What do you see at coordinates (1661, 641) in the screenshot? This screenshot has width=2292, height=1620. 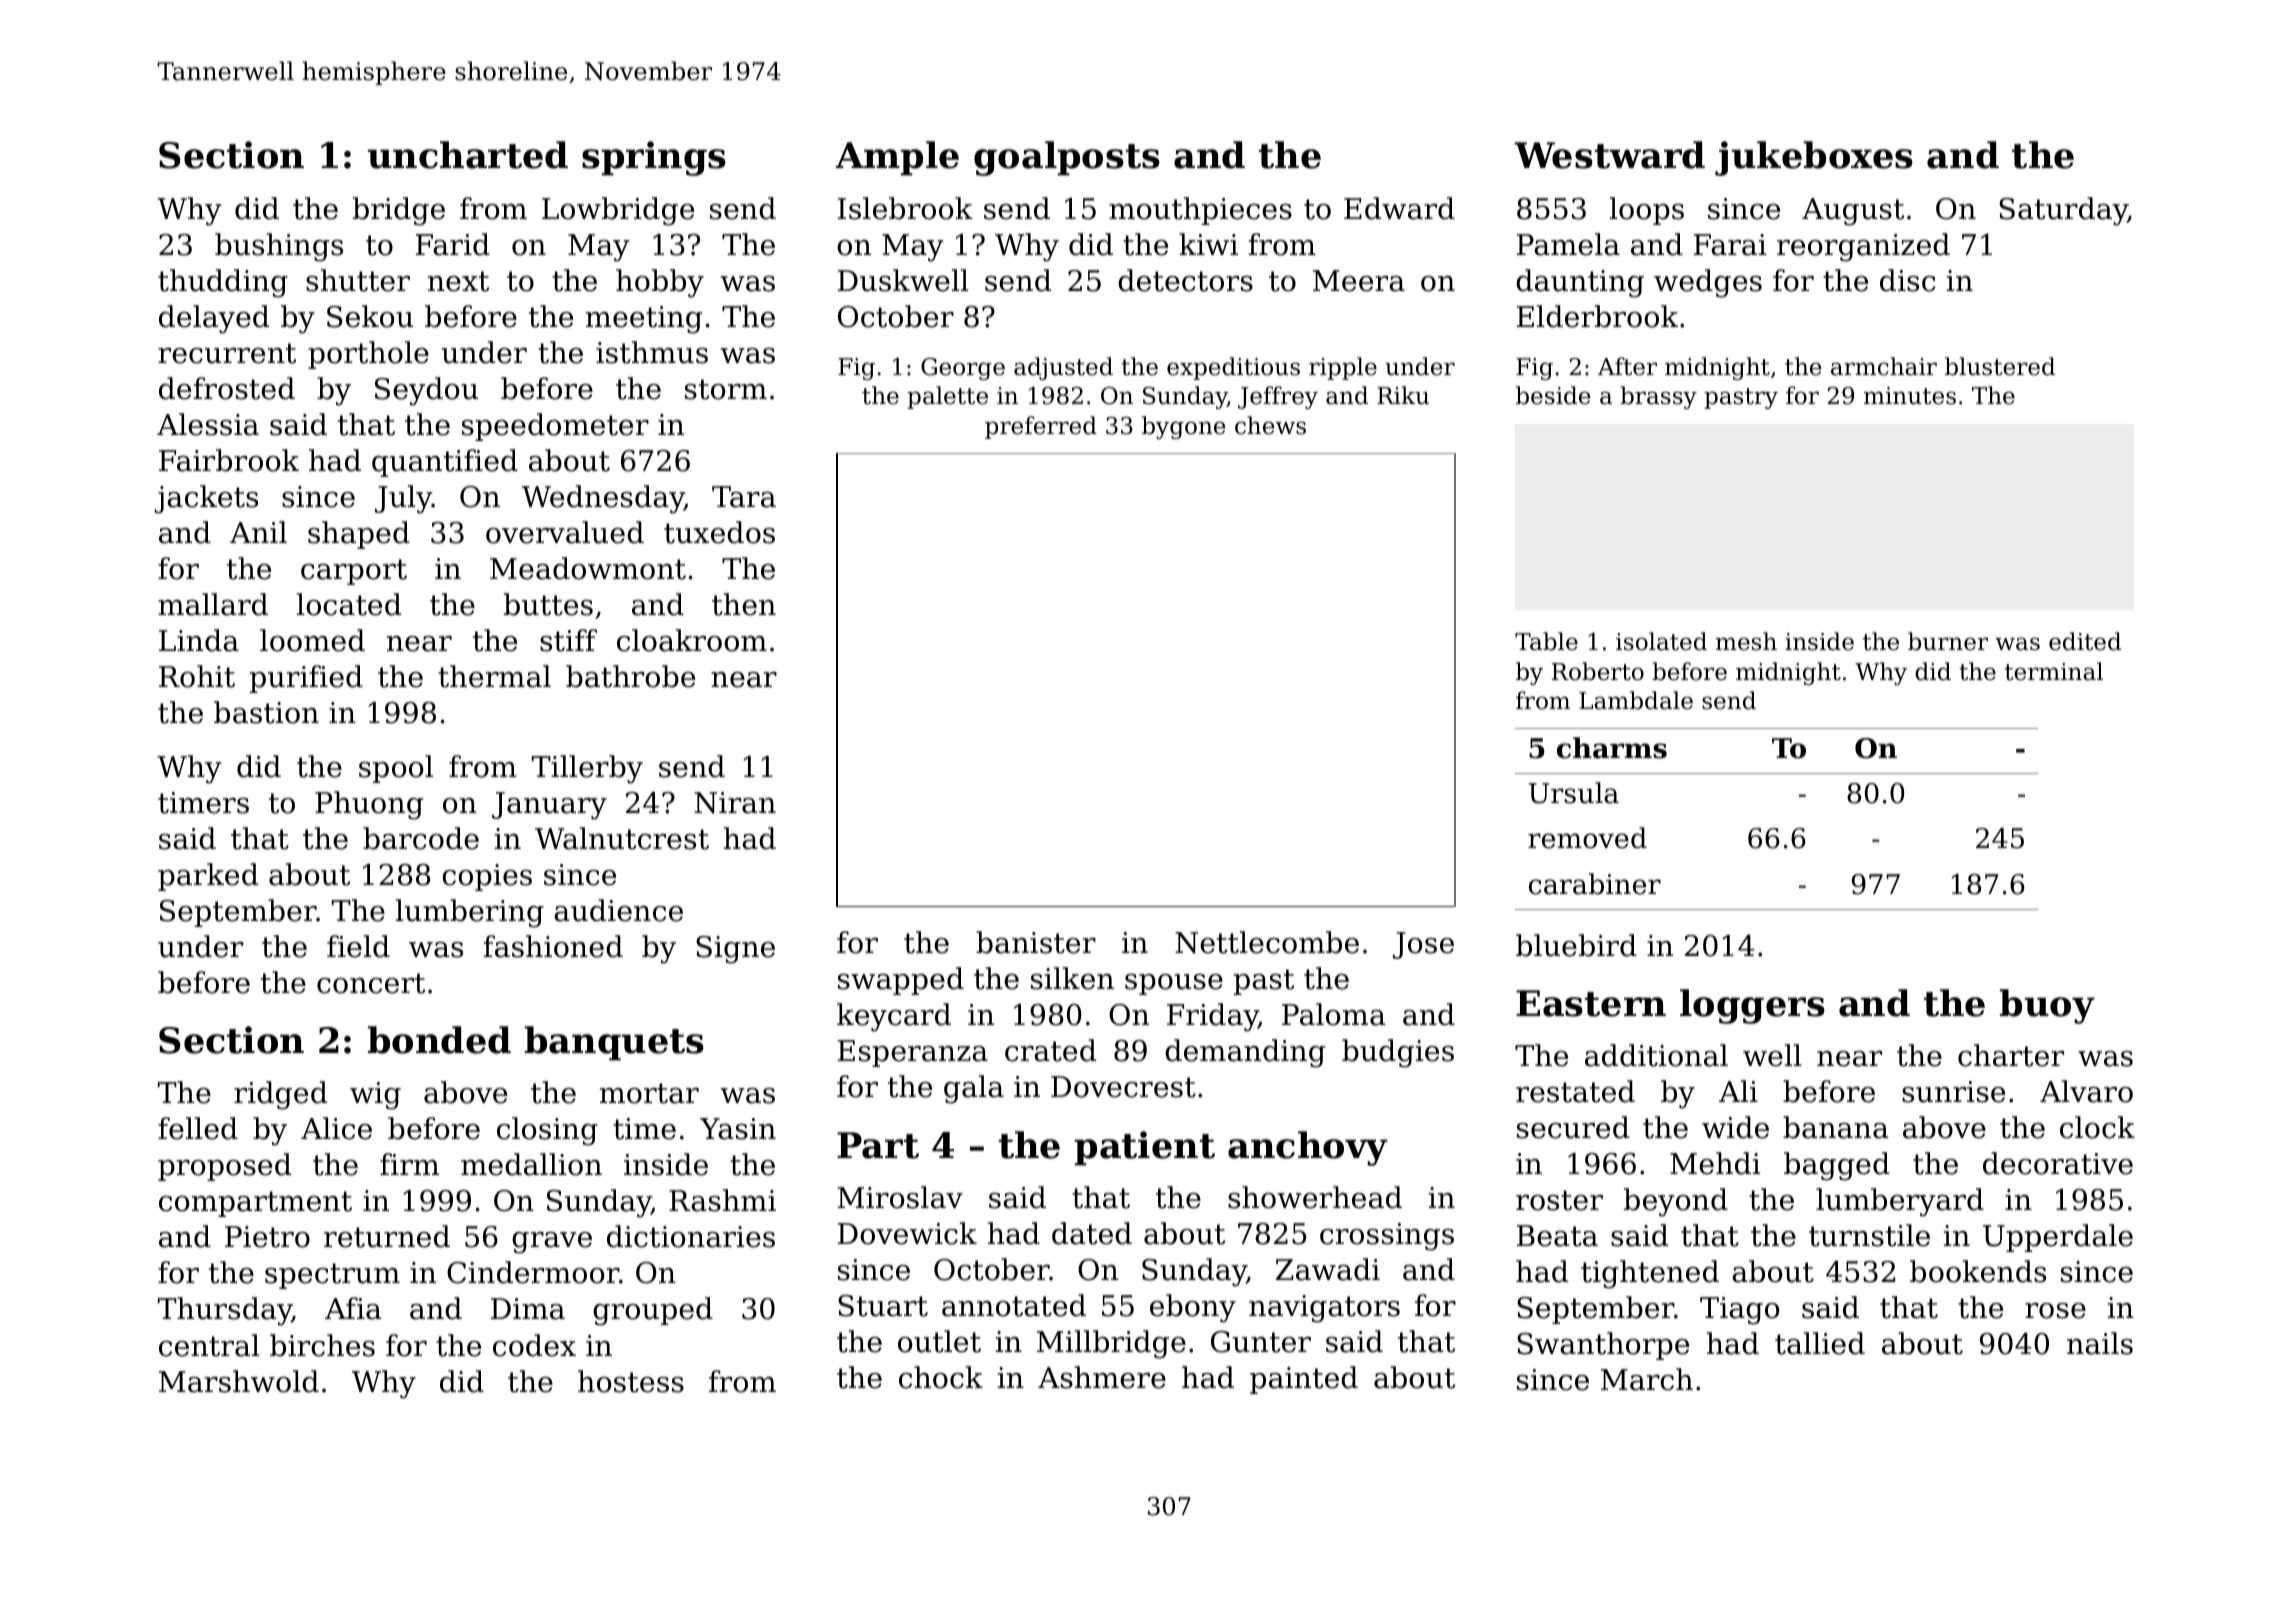 I see `isolated` at bounding box center [1661, 641].
